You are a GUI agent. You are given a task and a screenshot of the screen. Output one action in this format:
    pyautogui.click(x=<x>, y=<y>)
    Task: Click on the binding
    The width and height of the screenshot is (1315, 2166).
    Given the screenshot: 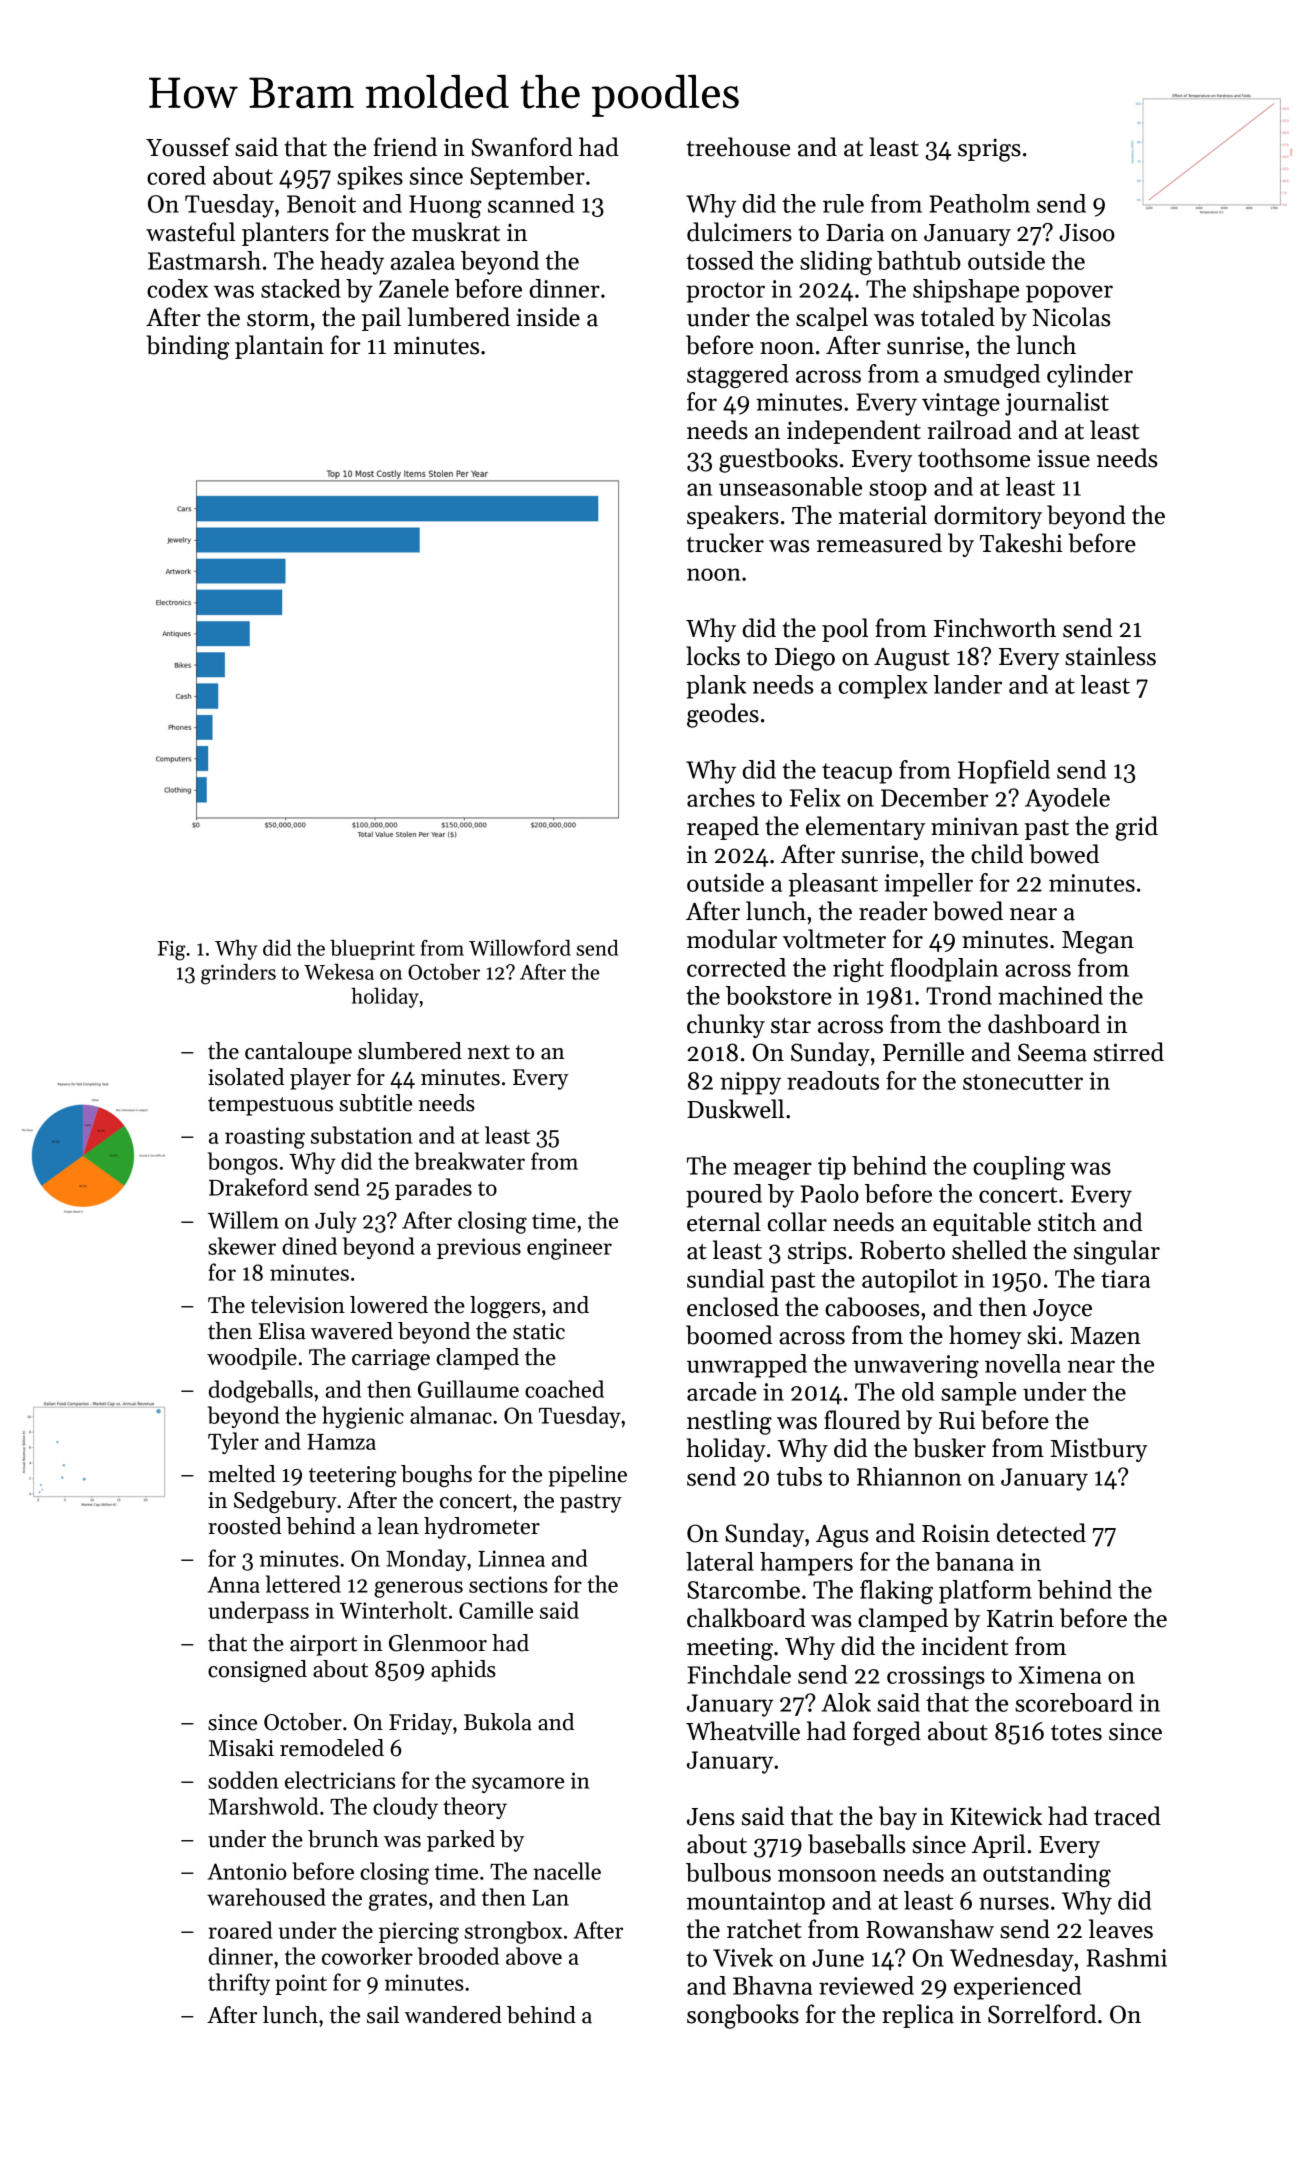 What is the action you would take?
    pyautogui.click(x=188, y=347)
